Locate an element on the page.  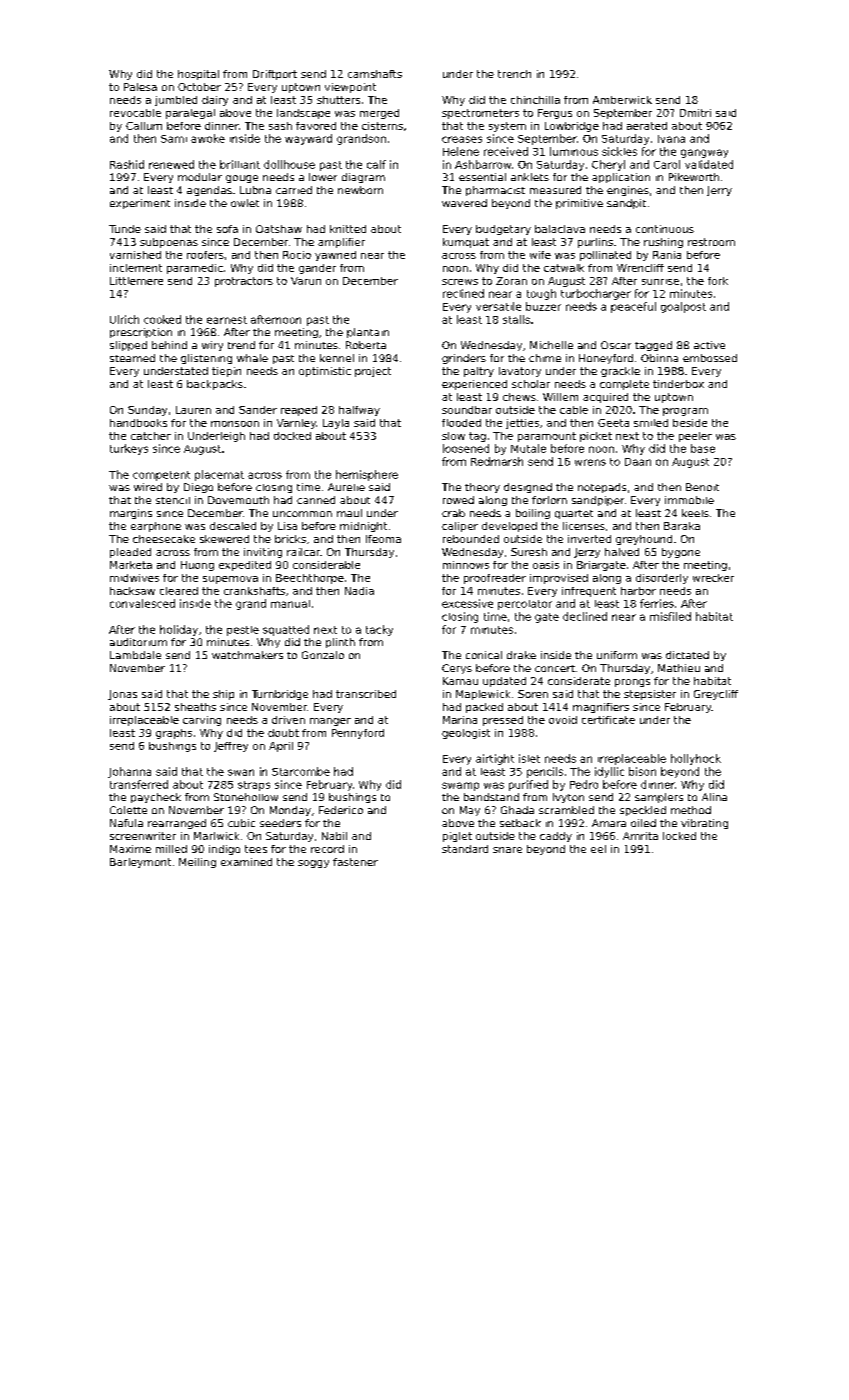
Nafula is located at coordinates (126, 823).
